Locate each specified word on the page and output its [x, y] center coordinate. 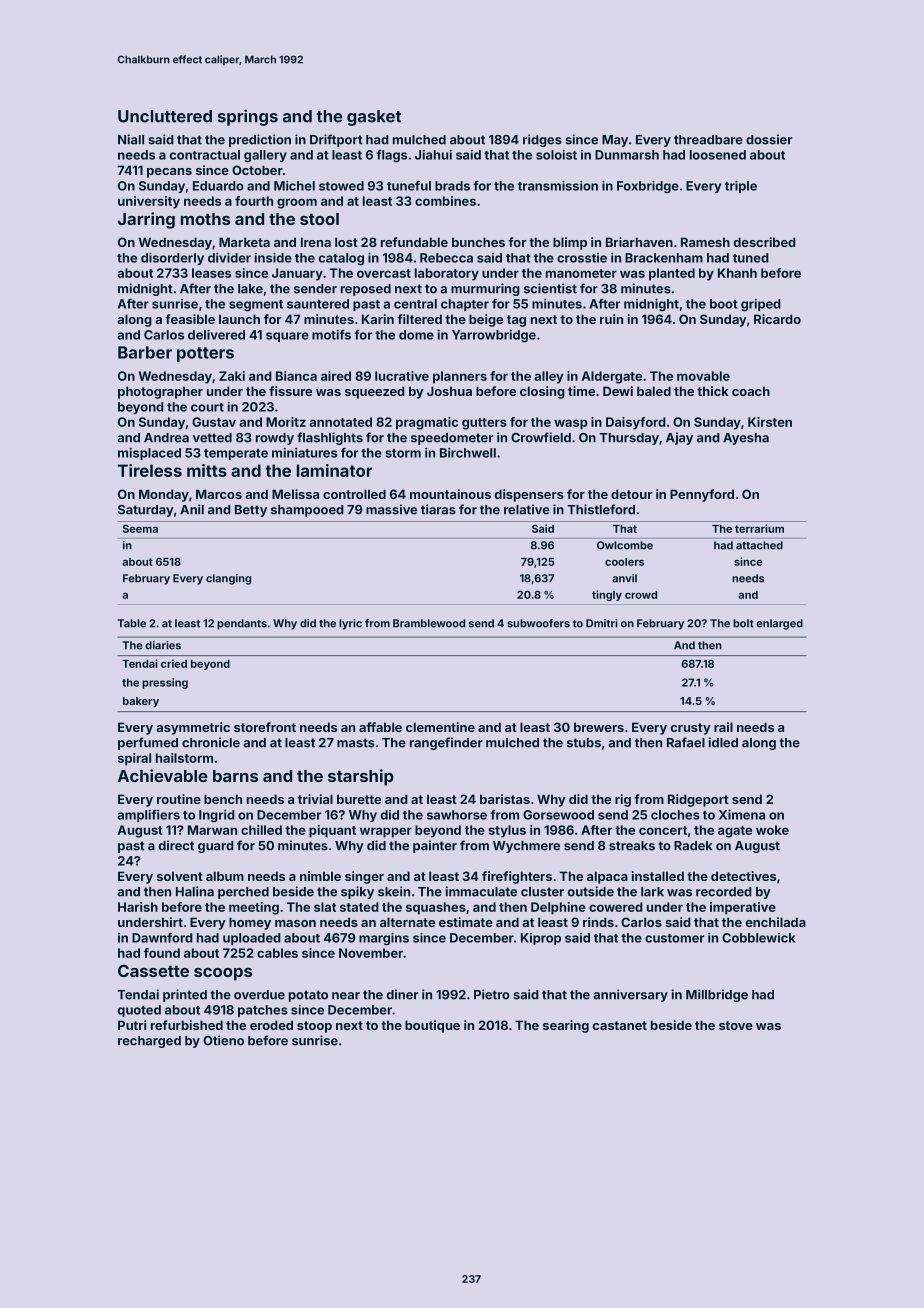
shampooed [307, 511]
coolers [624, 562]
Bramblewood [429, 623]
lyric [350, 624]
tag [516, 321]
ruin [611, 319]
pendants [242, 624]
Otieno [223, 1040]
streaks [632, 846]
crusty [691, 729]
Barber [145, 352]
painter [435, 846]
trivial [315, 799]
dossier [769, 139]
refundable [414, 242]
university [149, 202]
